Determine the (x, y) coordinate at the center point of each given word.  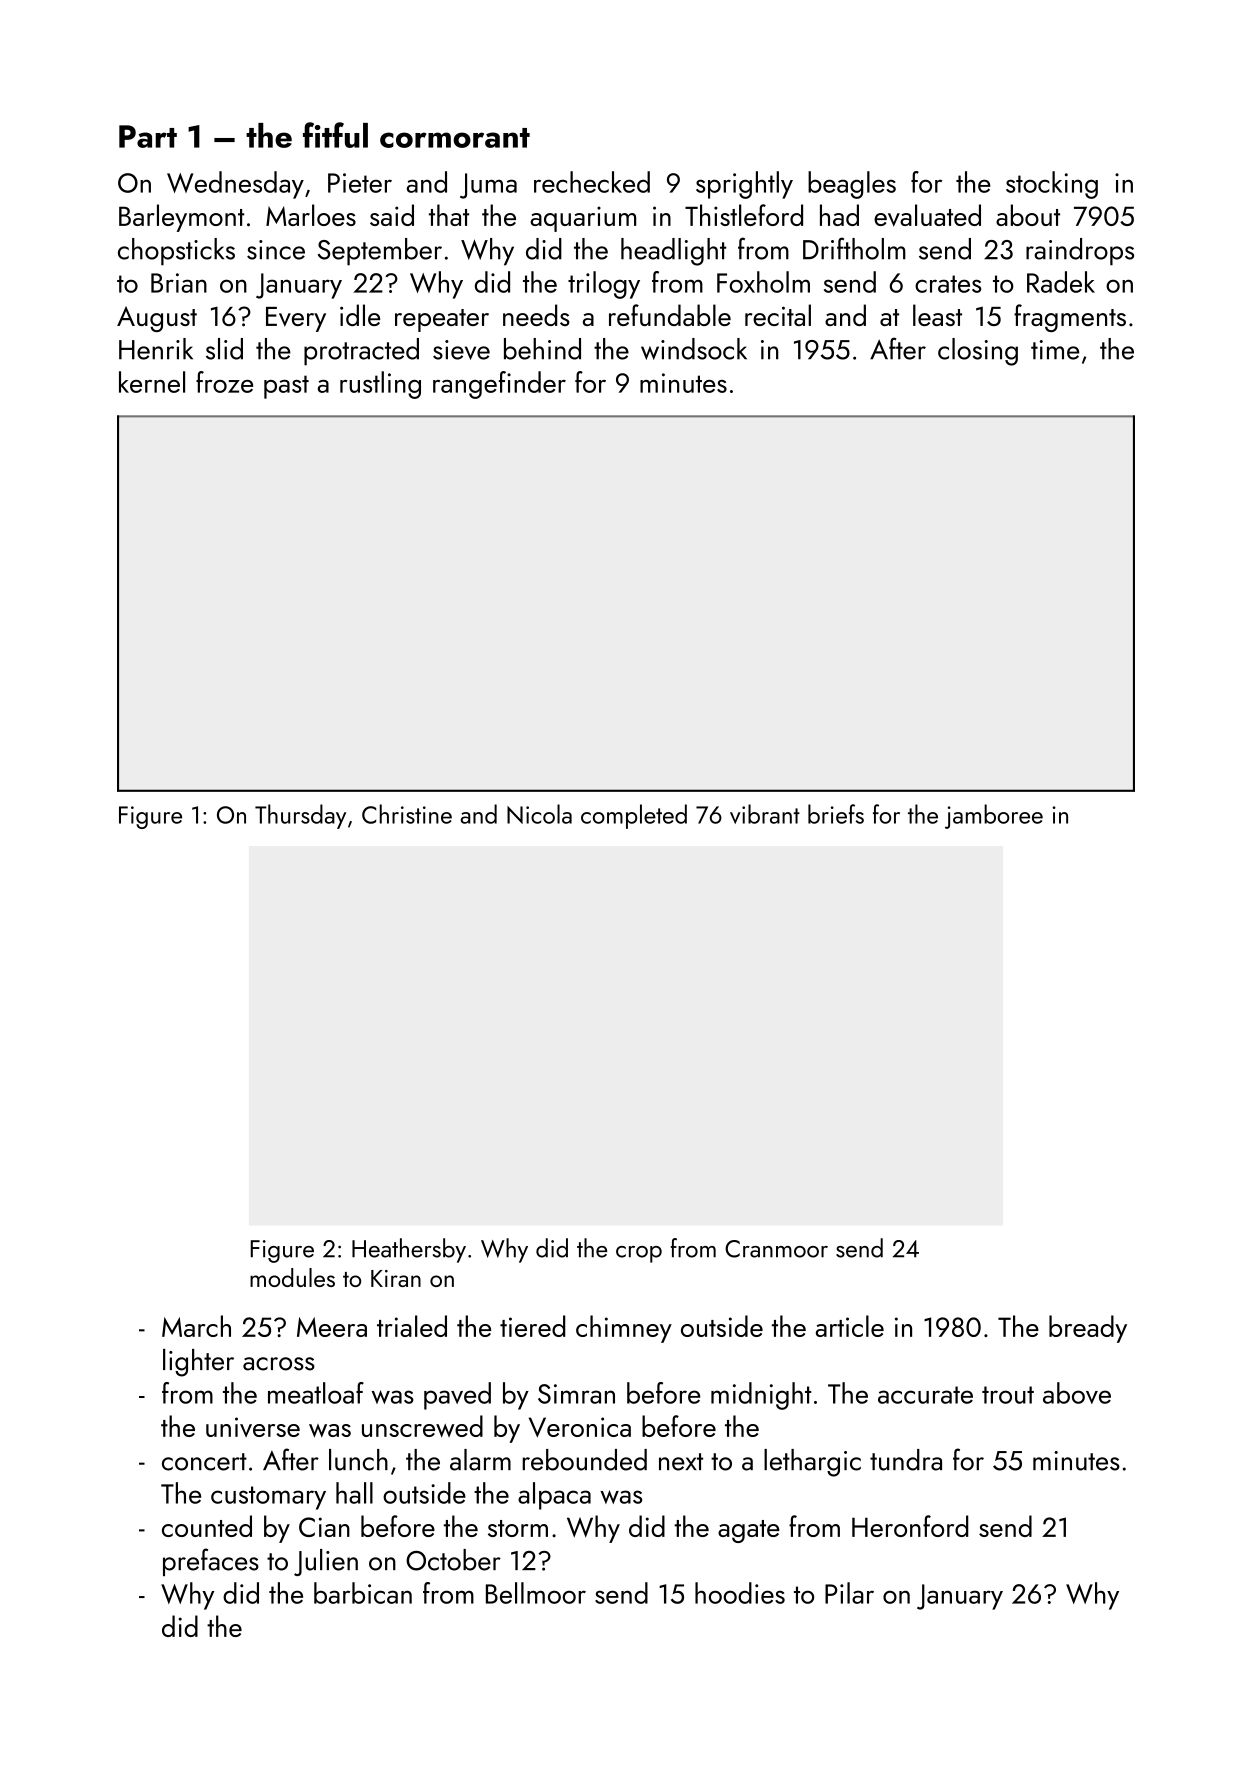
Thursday (300, 816)
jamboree (994, 816)
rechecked (592, 182)
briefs (836, 814)
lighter (198, 1363)
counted (207, 1526)
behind (542, 349)
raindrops (1080, 252)
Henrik (156, 349)
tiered (532, 1326)
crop (639, 1254)
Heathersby (409, 1250)
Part (148, 136)
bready (1088, 1329)
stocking (1052, 185)
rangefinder (499, 385)
